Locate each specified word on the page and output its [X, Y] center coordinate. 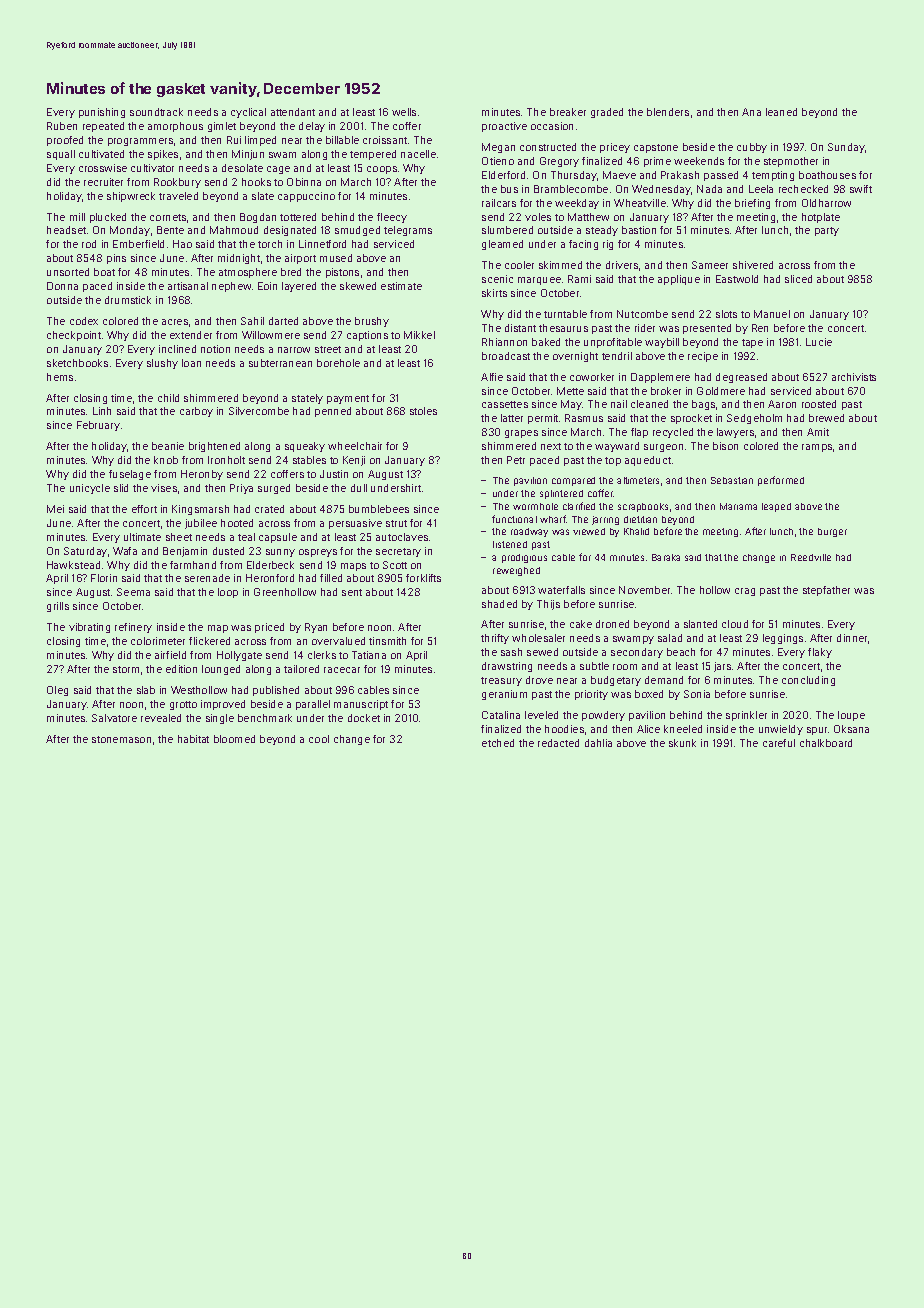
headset [66, 230]
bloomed [234, 739]
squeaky [305, 447]
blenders [668, 112]
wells [404, 112]
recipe [703, 357]
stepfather [826, 591]
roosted [819, 404]
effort [144, 509]
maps [353, 567]
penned [333, 412]
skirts [494, 293]
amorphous [175, 127]
